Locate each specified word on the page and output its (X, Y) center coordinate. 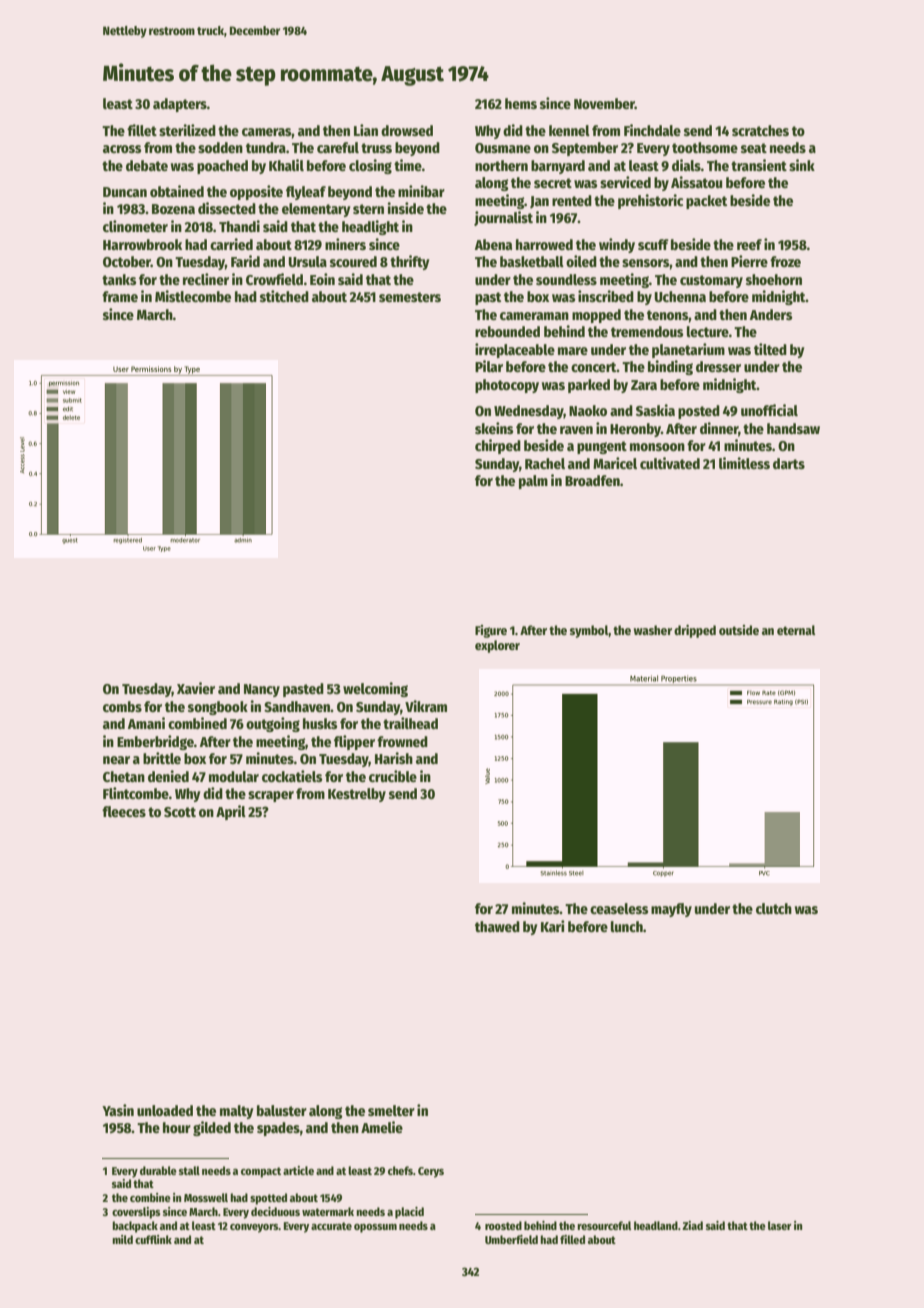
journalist (503, 218)
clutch (774, 908)
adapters (180, 105)
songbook (218, 708)
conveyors (254, 1228)
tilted (770, 349)
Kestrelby (357, 795)
